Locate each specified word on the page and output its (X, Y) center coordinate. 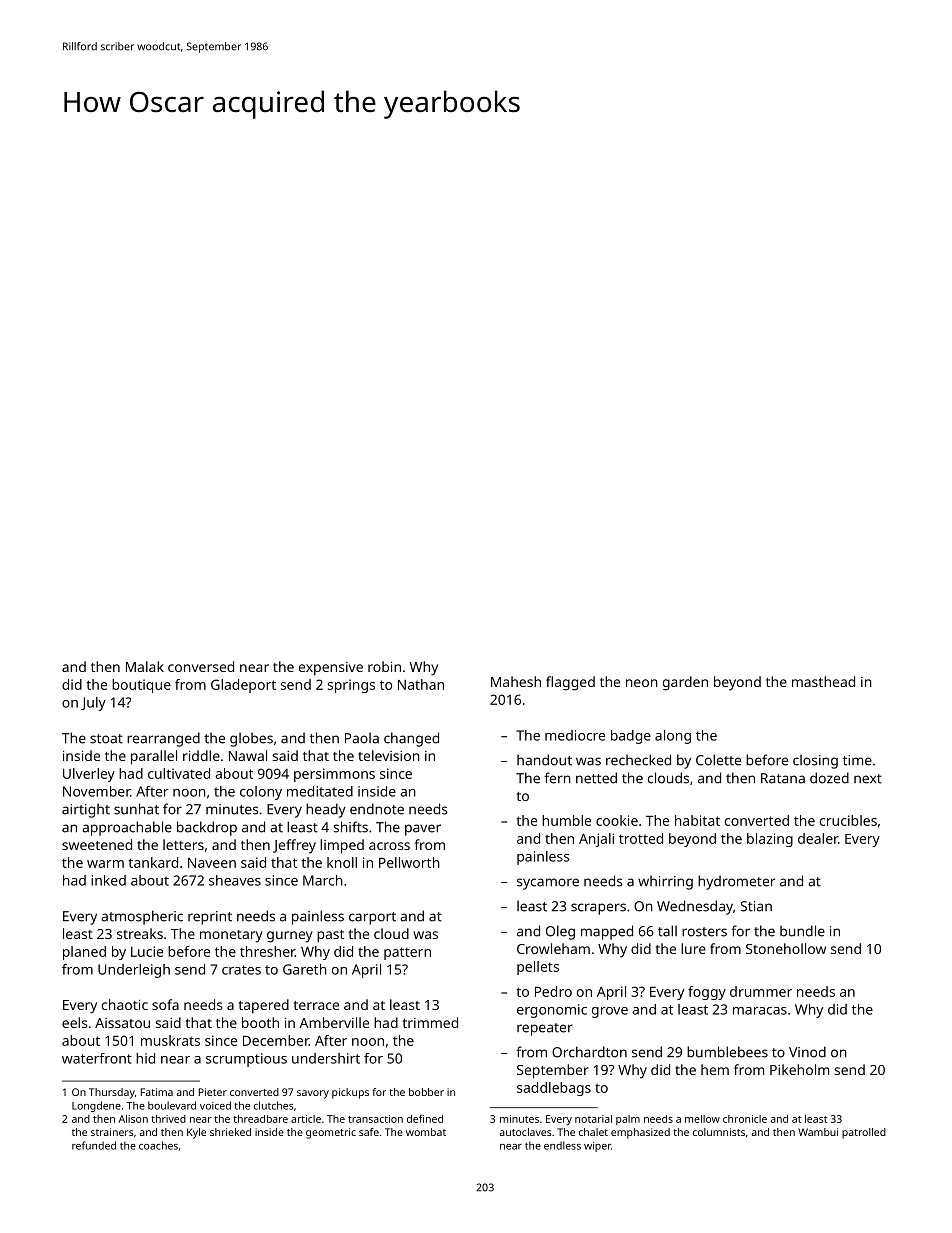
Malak (145, 666)
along (673, 737)
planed (84, 953)
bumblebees (727, 1052)
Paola (362, 738)
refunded (94, 1145)
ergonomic (552, 1011)
